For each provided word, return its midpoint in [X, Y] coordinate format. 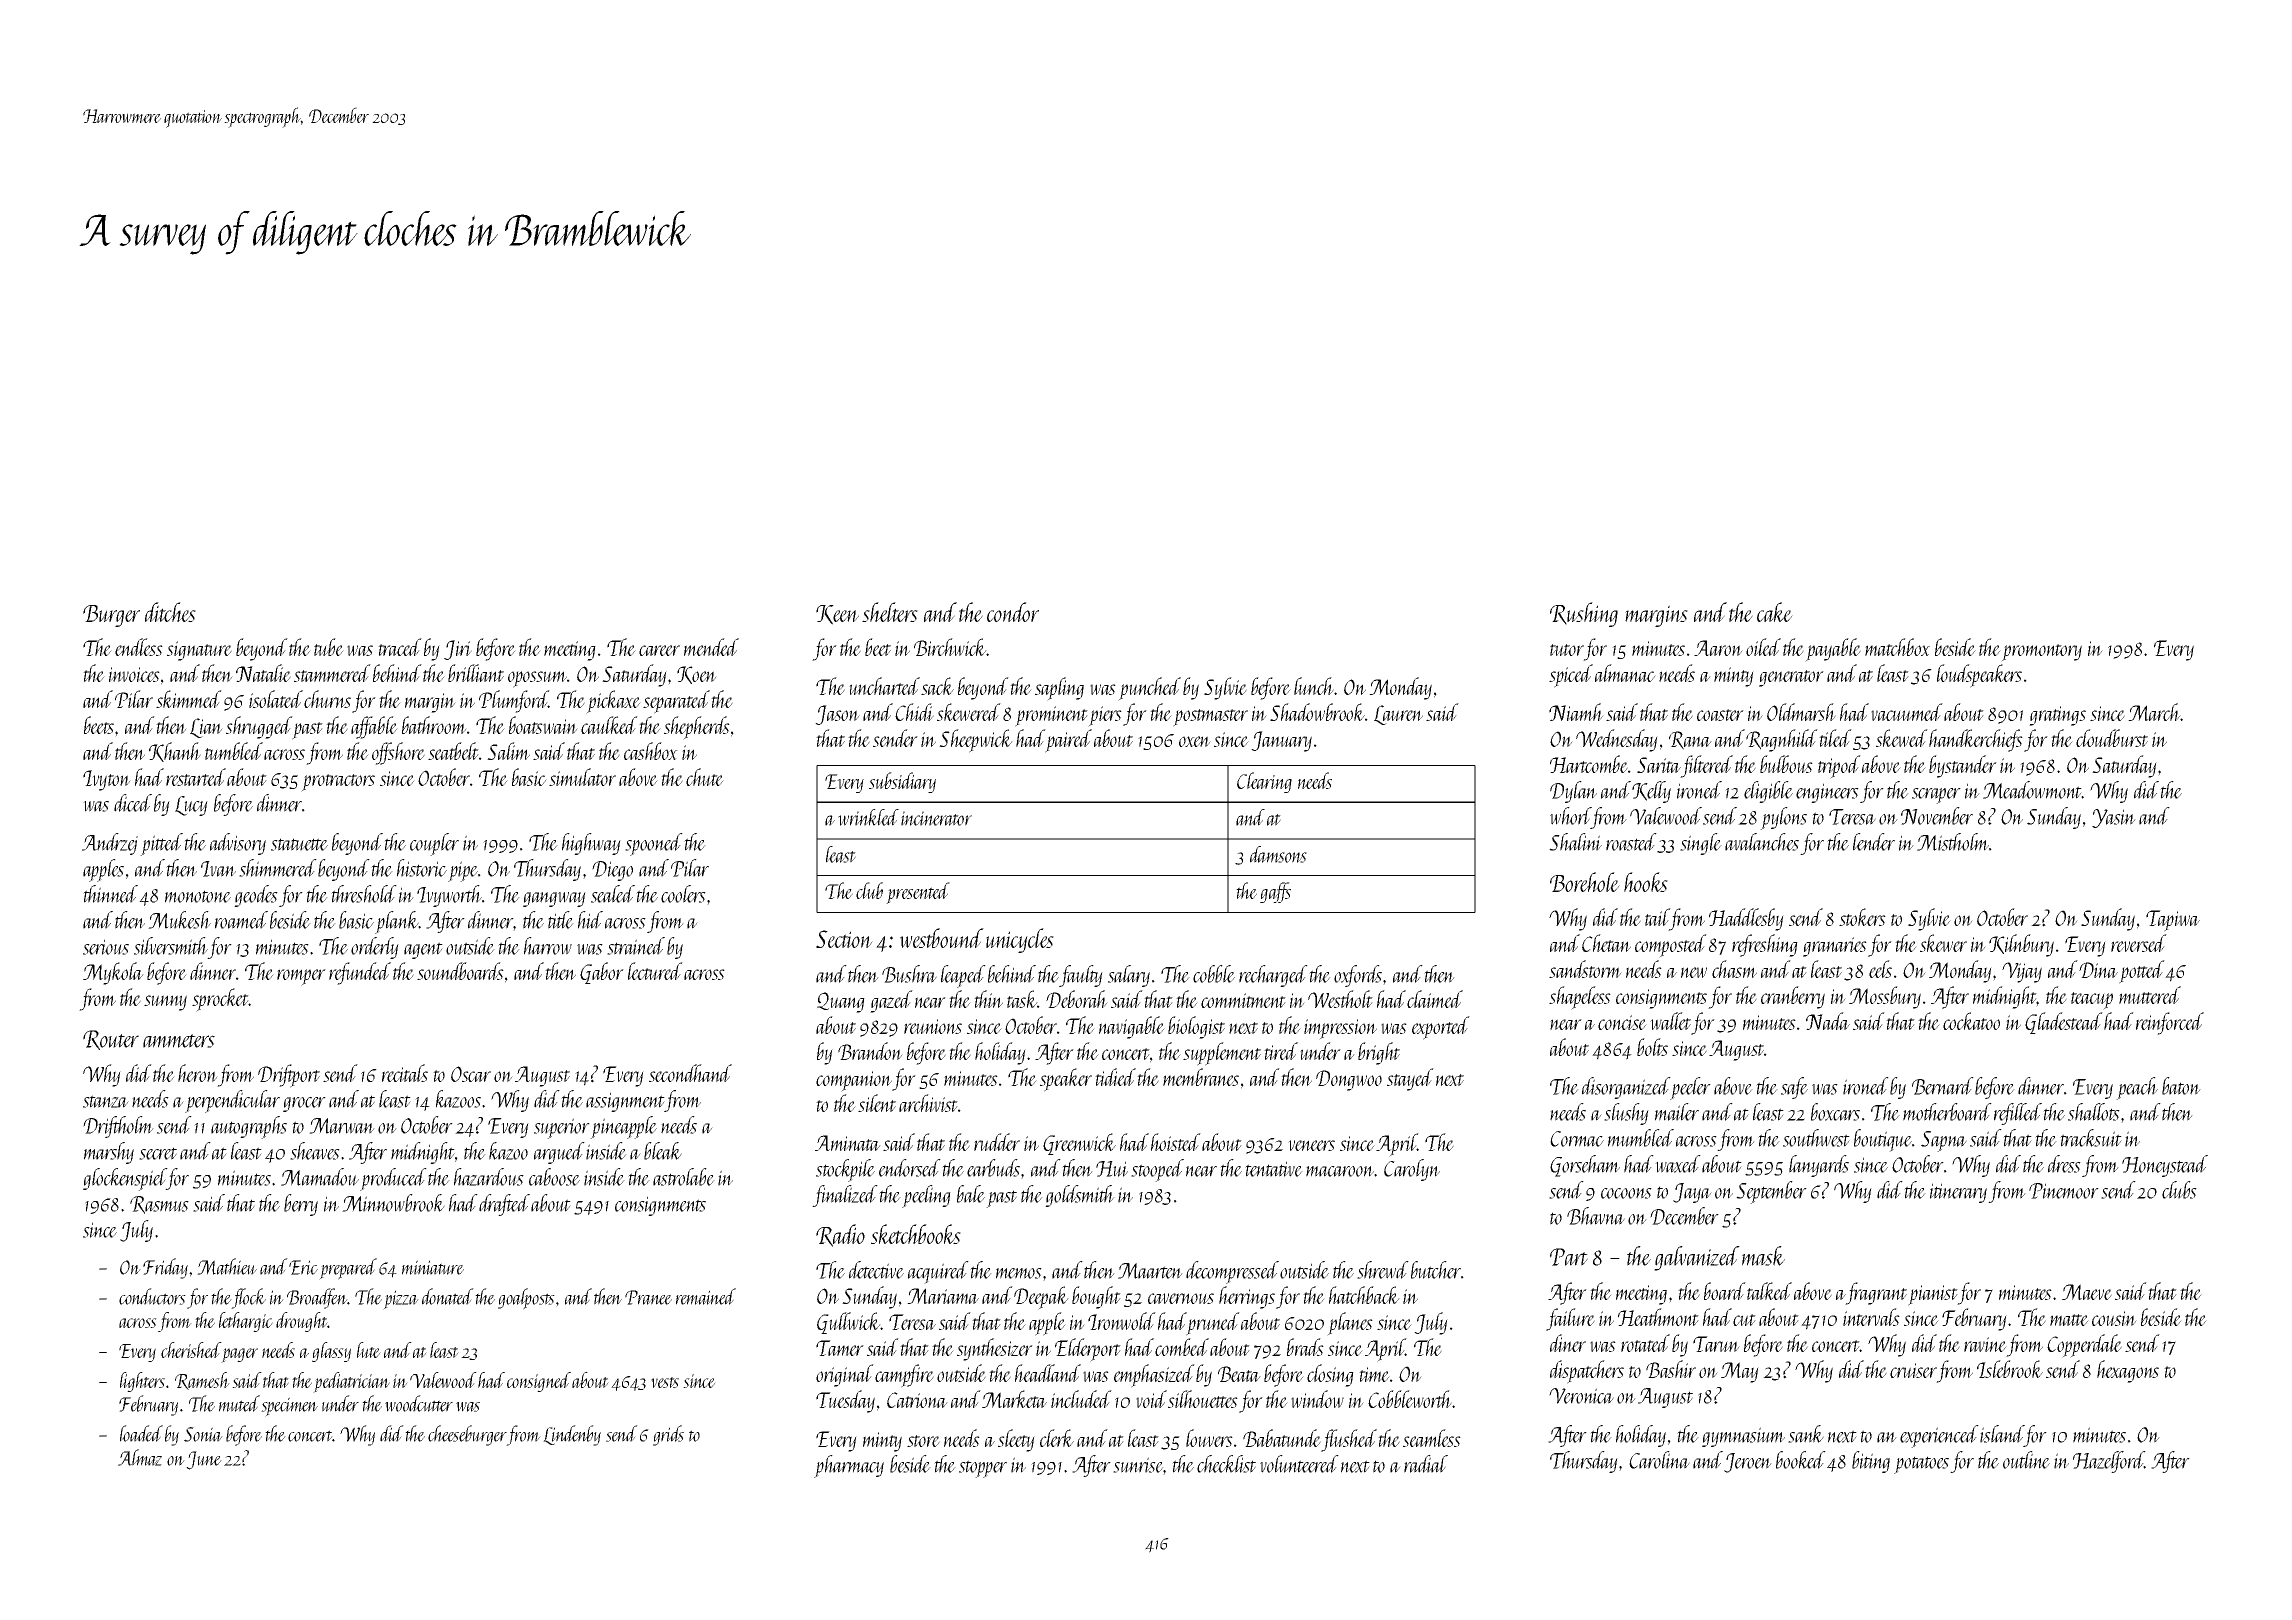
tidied [1115, 1077]
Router [111, 1040]
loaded [141, 1433]
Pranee [648, 1297]
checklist [1226, 1464]
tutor [1567, 650]
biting [1871, 1462]
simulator [582, 777]
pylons [1783, 818]
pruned [1213, 1323]
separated [676, 702]
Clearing [1264, 782]
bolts [1652, 1047]
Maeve [2087, 1292]
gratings [2057, 716]
